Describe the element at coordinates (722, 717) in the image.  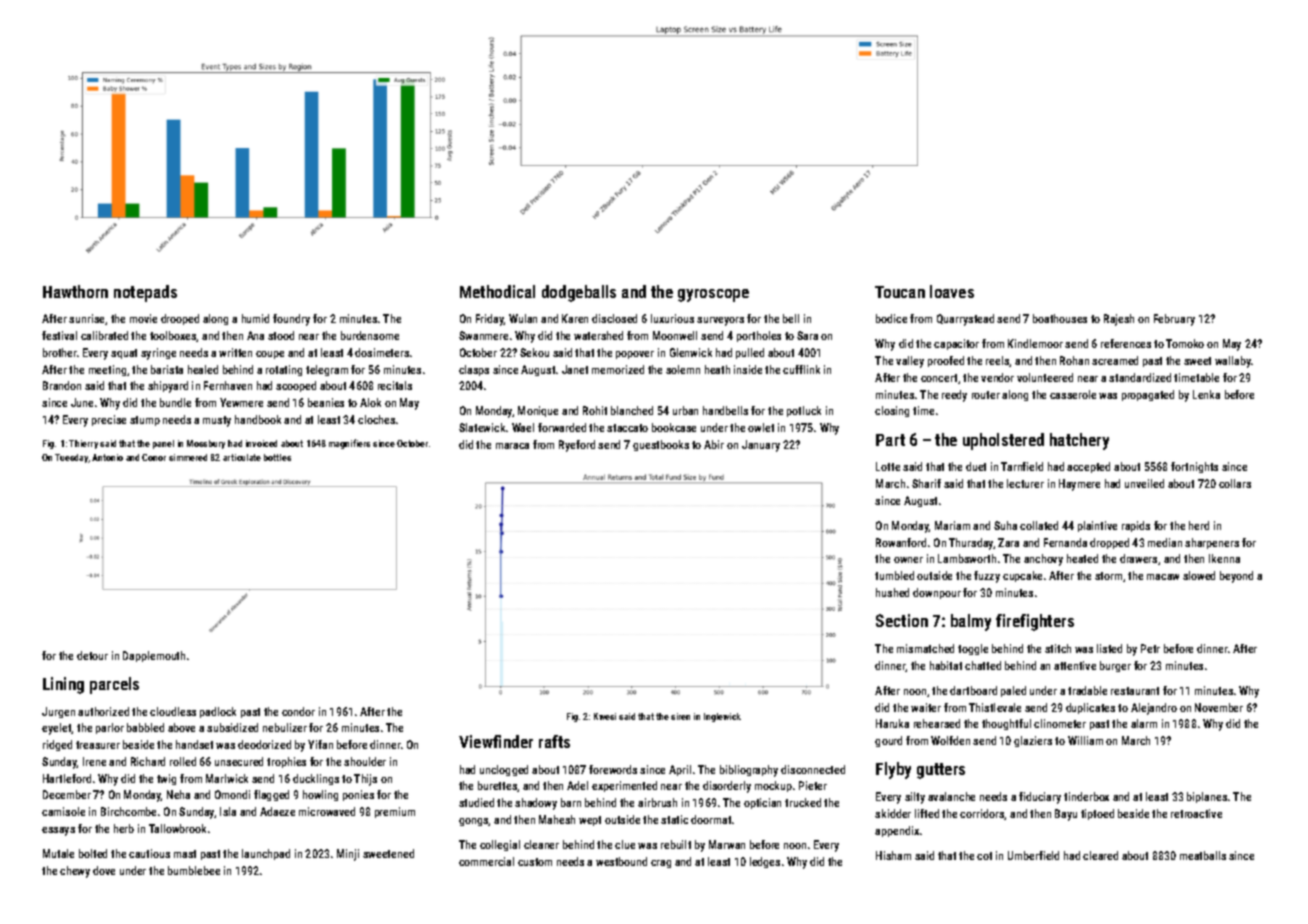
I see `Inglewick` at that location.
